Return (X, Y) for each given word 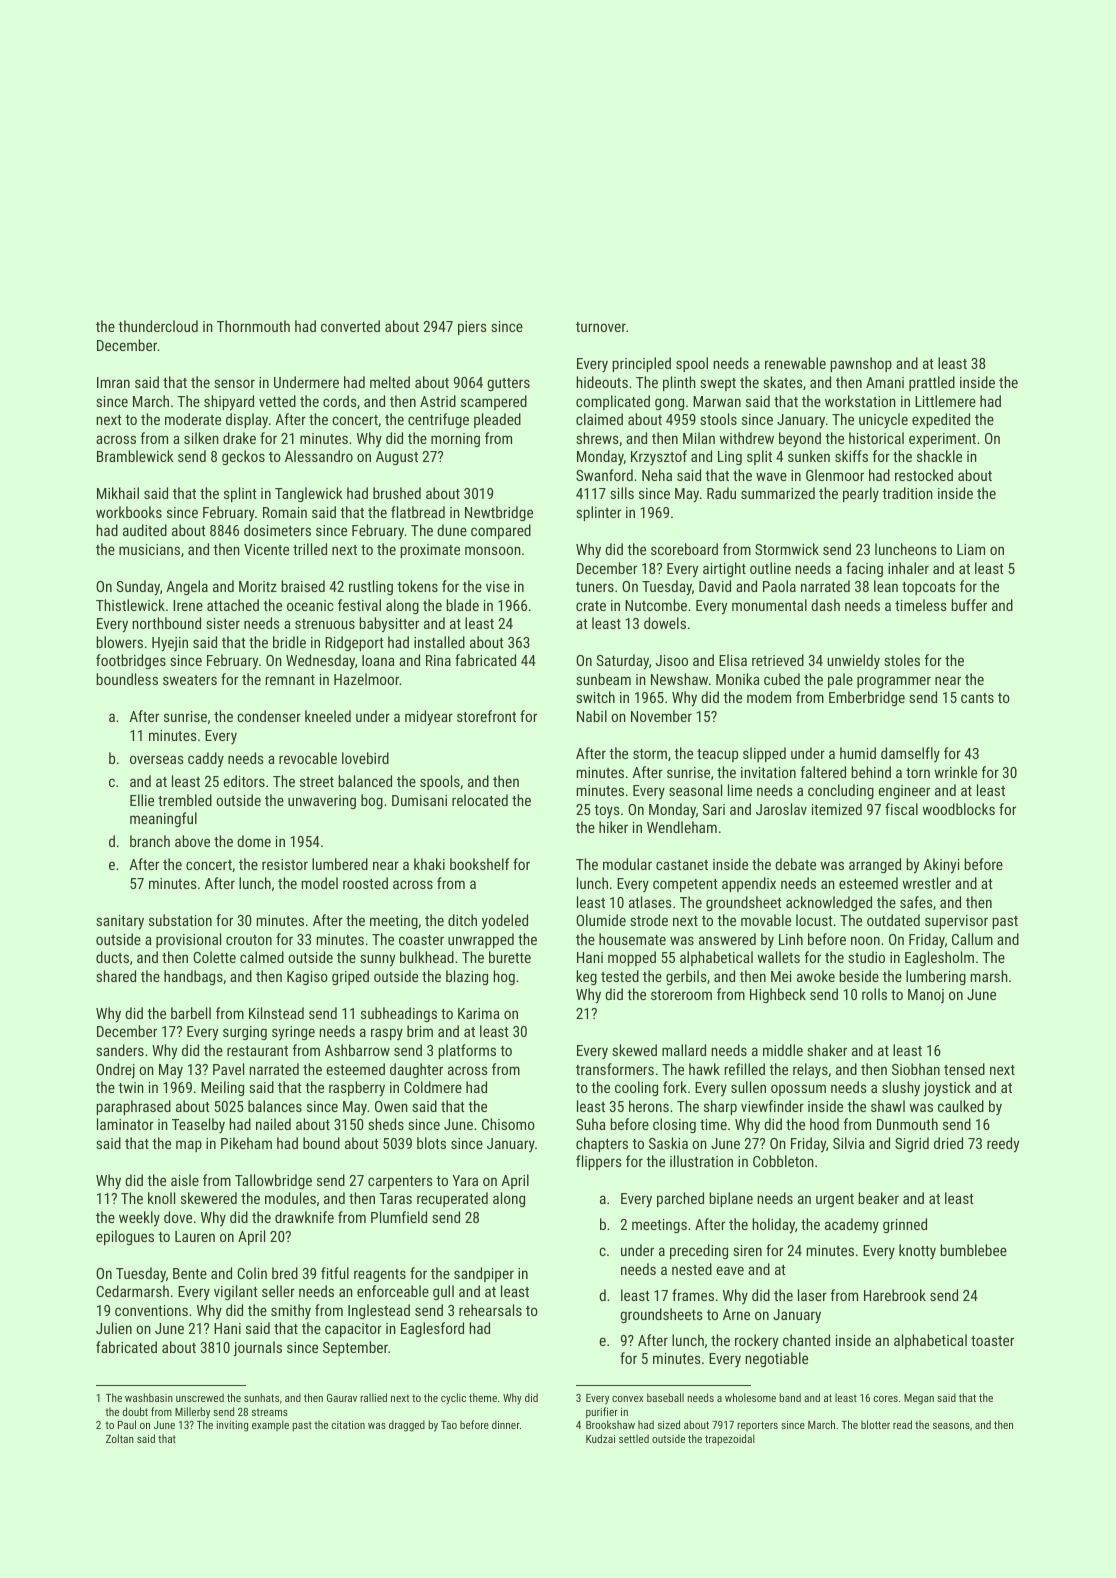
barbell (191, 1013)
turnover (601, 327)
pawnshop (861, 364)
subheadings (399, 1014)
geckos (243, 457)
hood (824, 1124)
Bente (190, 1273)
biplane (731, 1199)
